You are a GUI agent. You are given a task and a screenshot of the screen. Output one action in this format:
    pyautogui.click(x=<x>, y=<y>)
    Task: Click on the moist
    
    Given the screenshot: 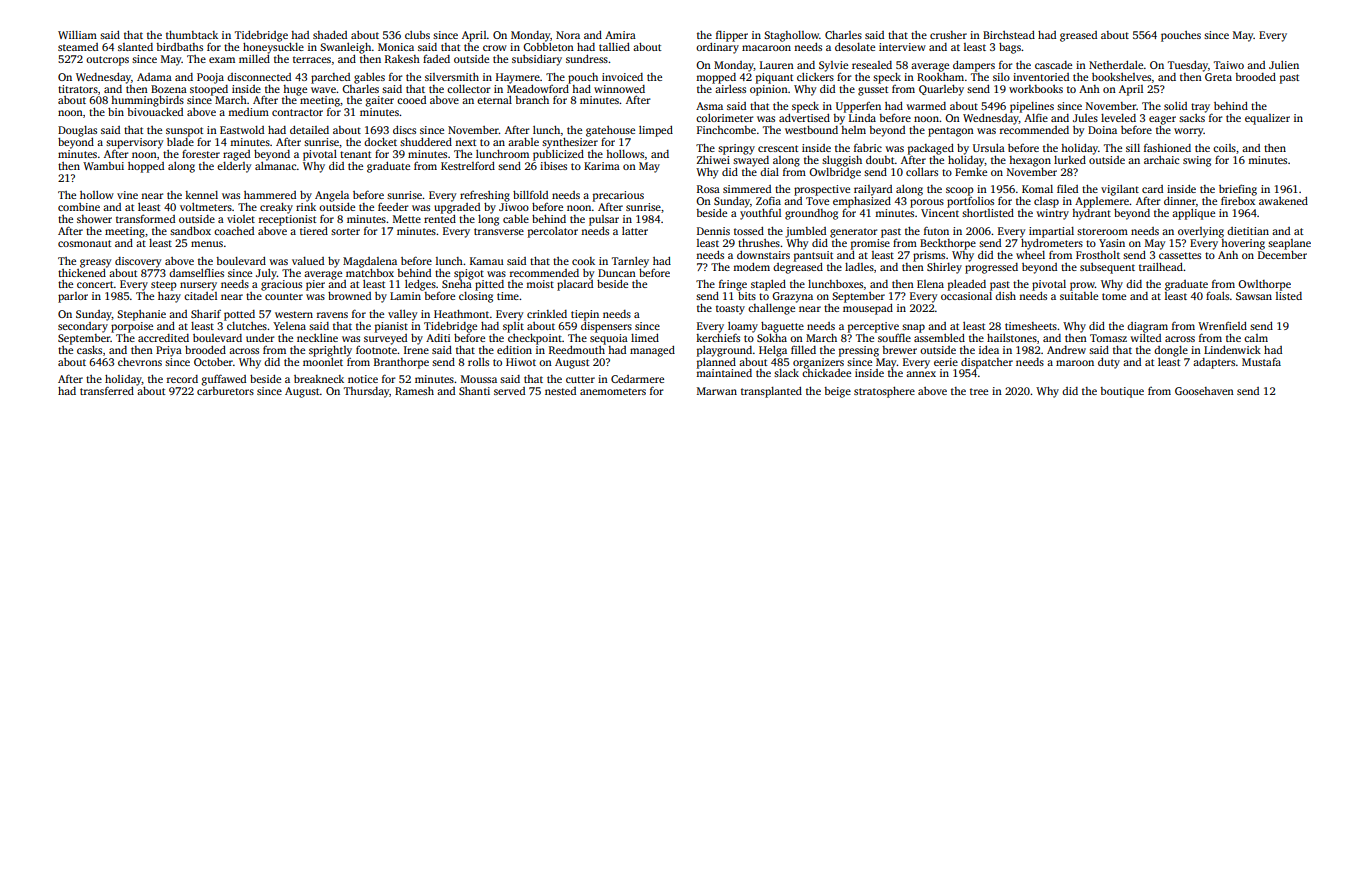 What is the action you would take?
    pyautogui.click(x=540, y=284)
